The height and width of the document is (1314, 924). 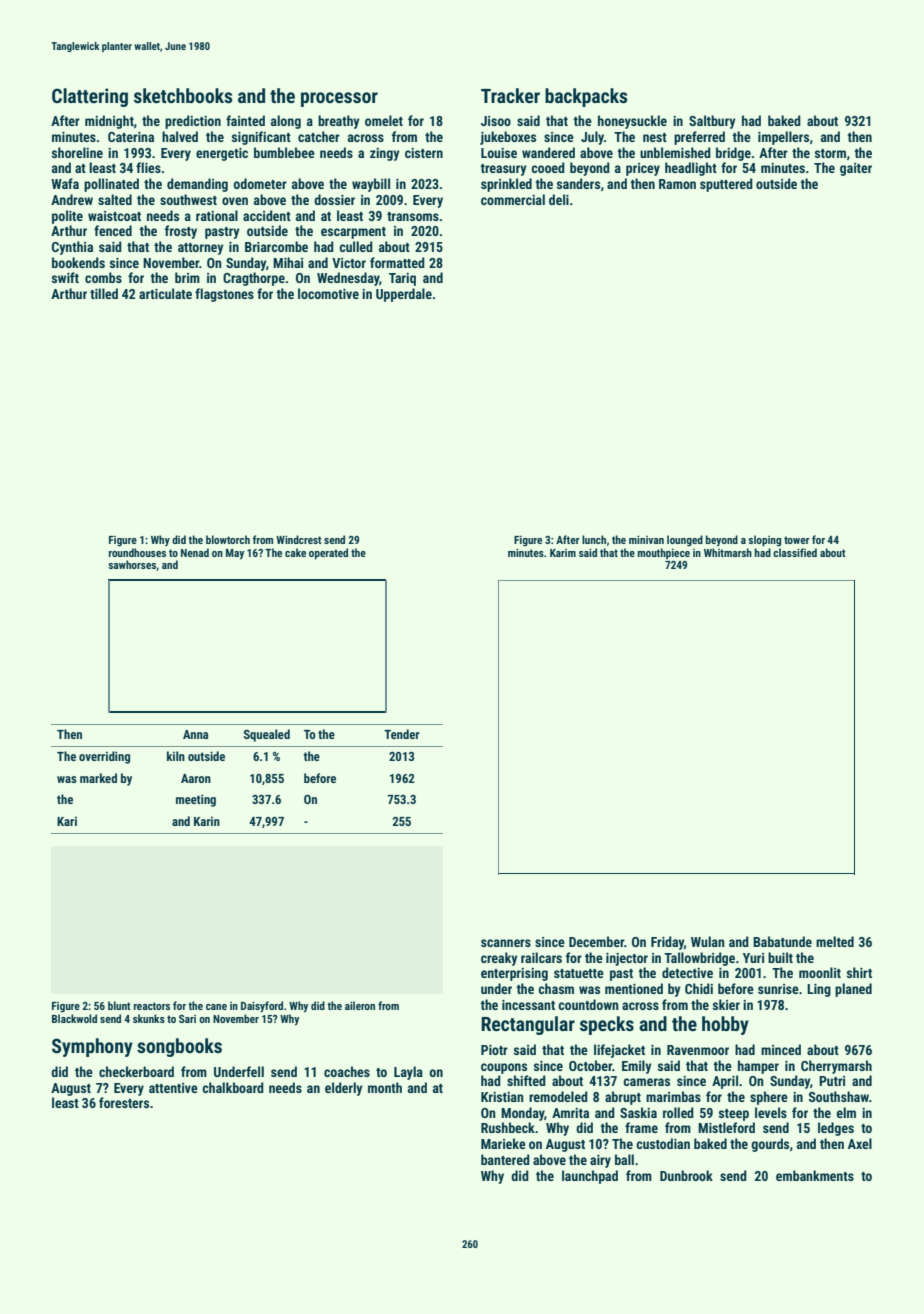 I want to click on meeting, so click(x=196, y=800).
